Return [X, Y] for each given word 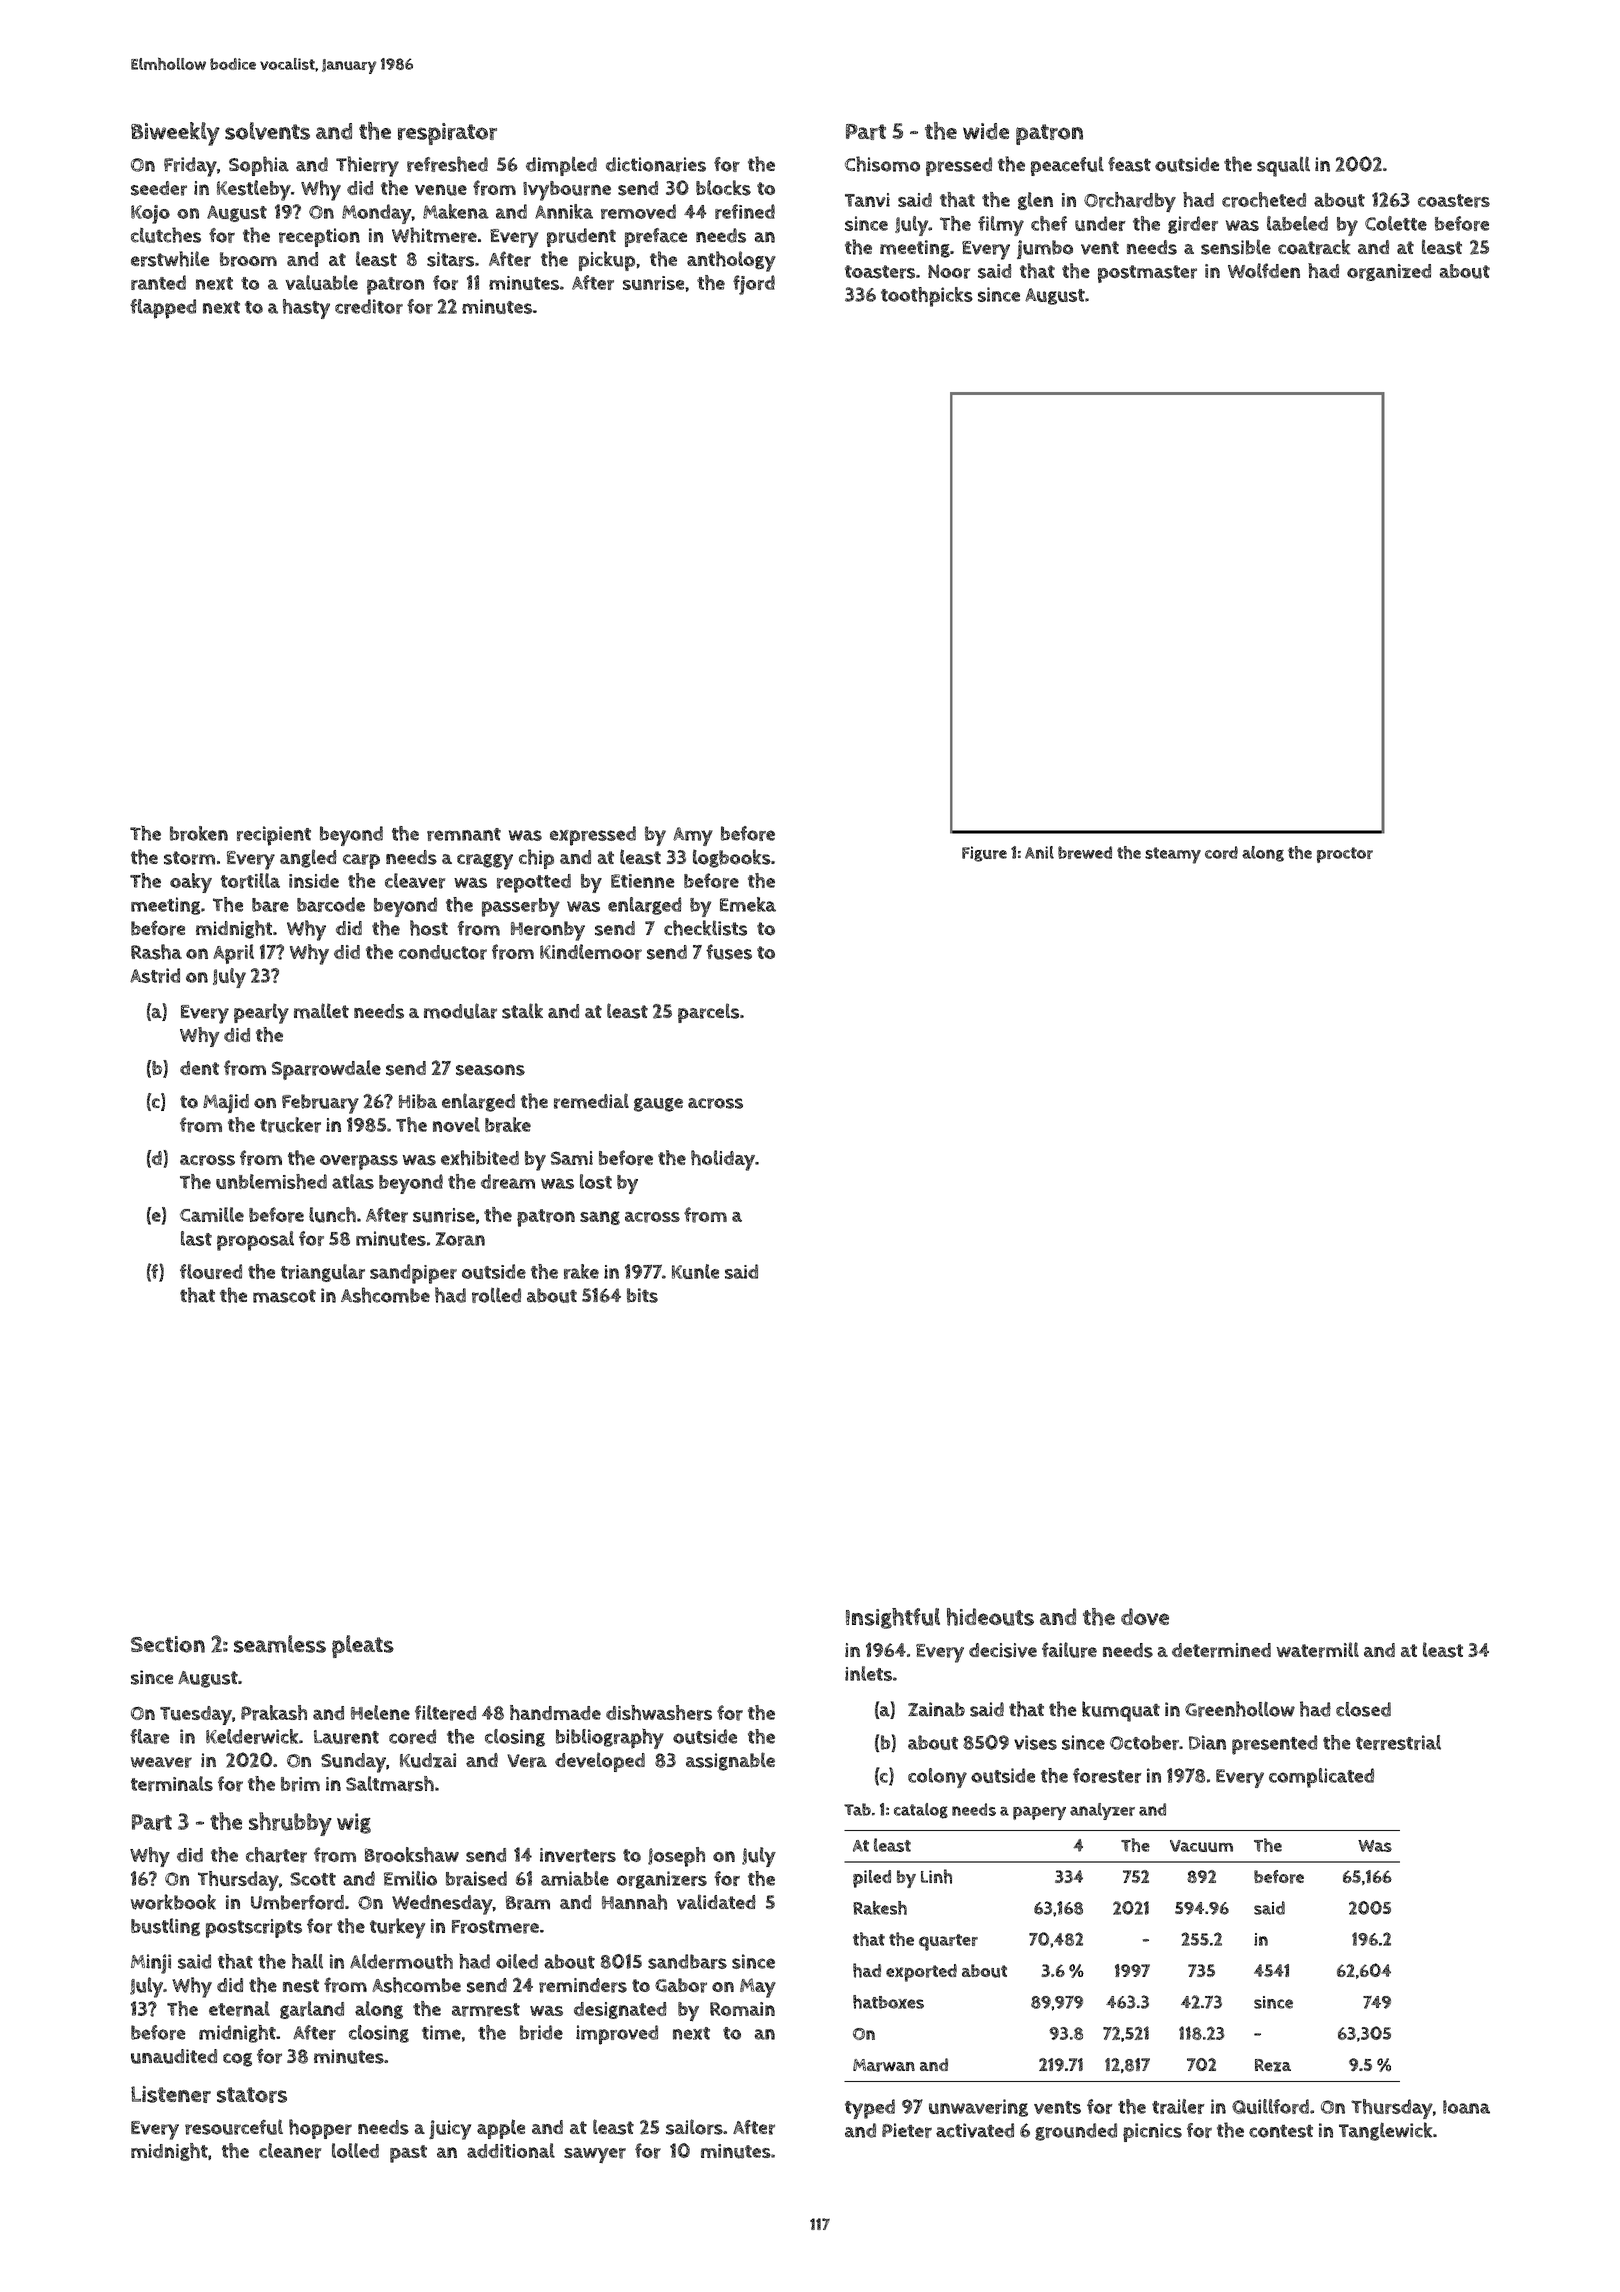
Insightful [893, 1618]
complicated [1321, 1778]
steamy [1173, 855]
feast [1129, 164]
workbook [173, 1902]
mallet [321, 1011]
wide [986, 131]
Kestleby [254, 190]
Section [168, 1644]
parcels [708, 1013]
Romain [742, 2009]
